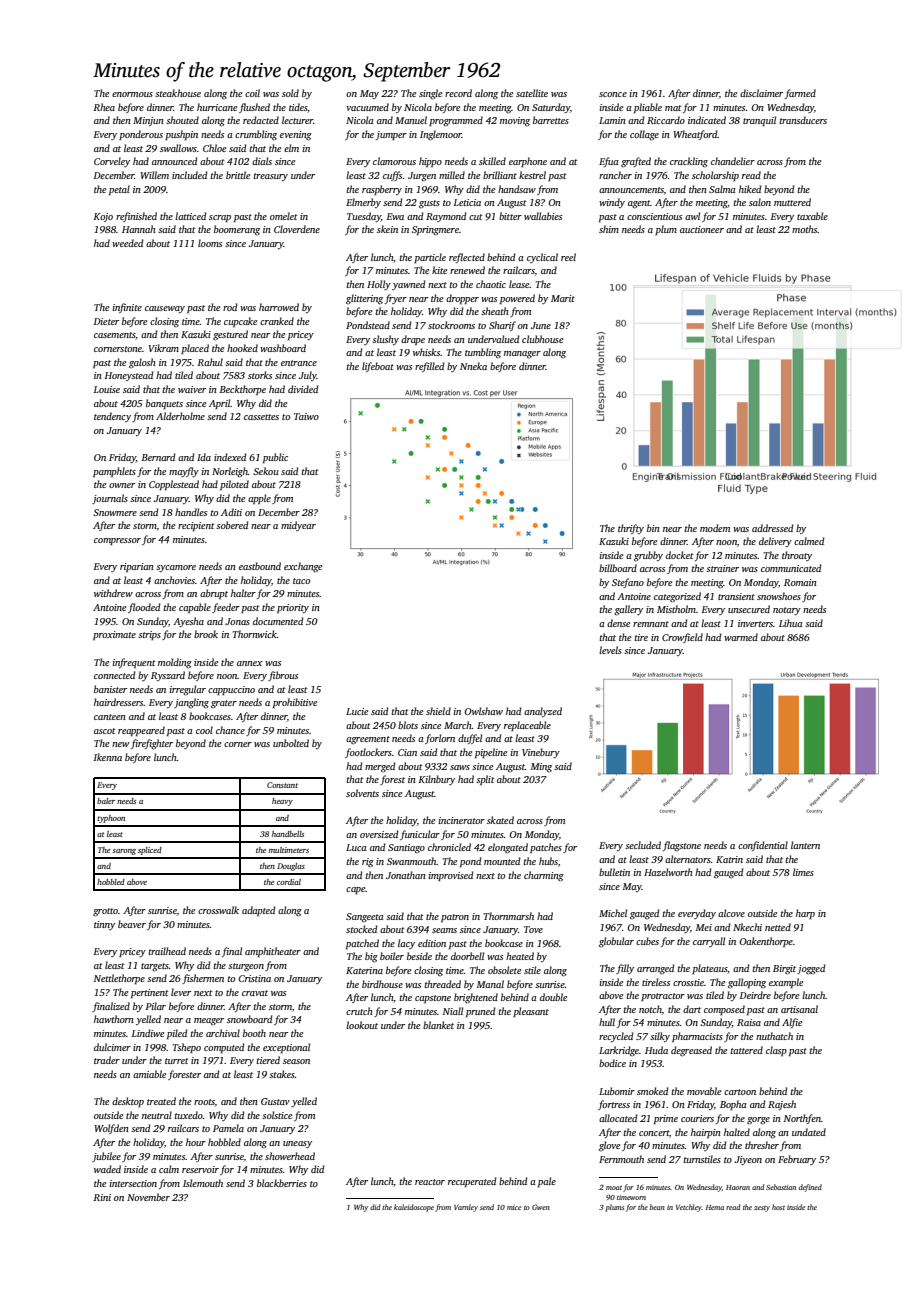 The height and width of the screenshot is (1308, 924). I want to click on refilled, so click(430, 367).
